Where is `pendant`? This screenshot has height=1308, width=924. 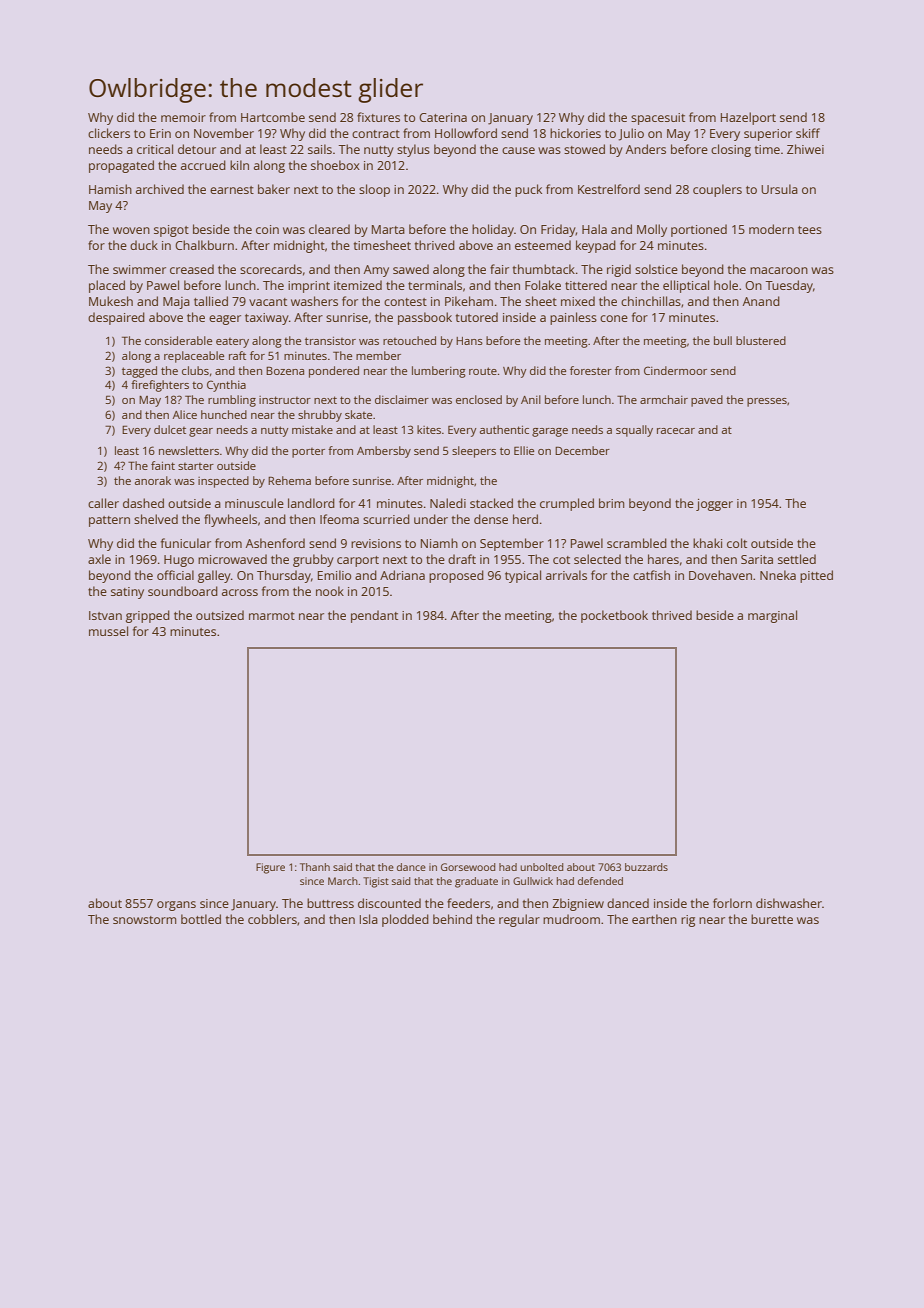 pendant is located at coordinates (374, 616).
